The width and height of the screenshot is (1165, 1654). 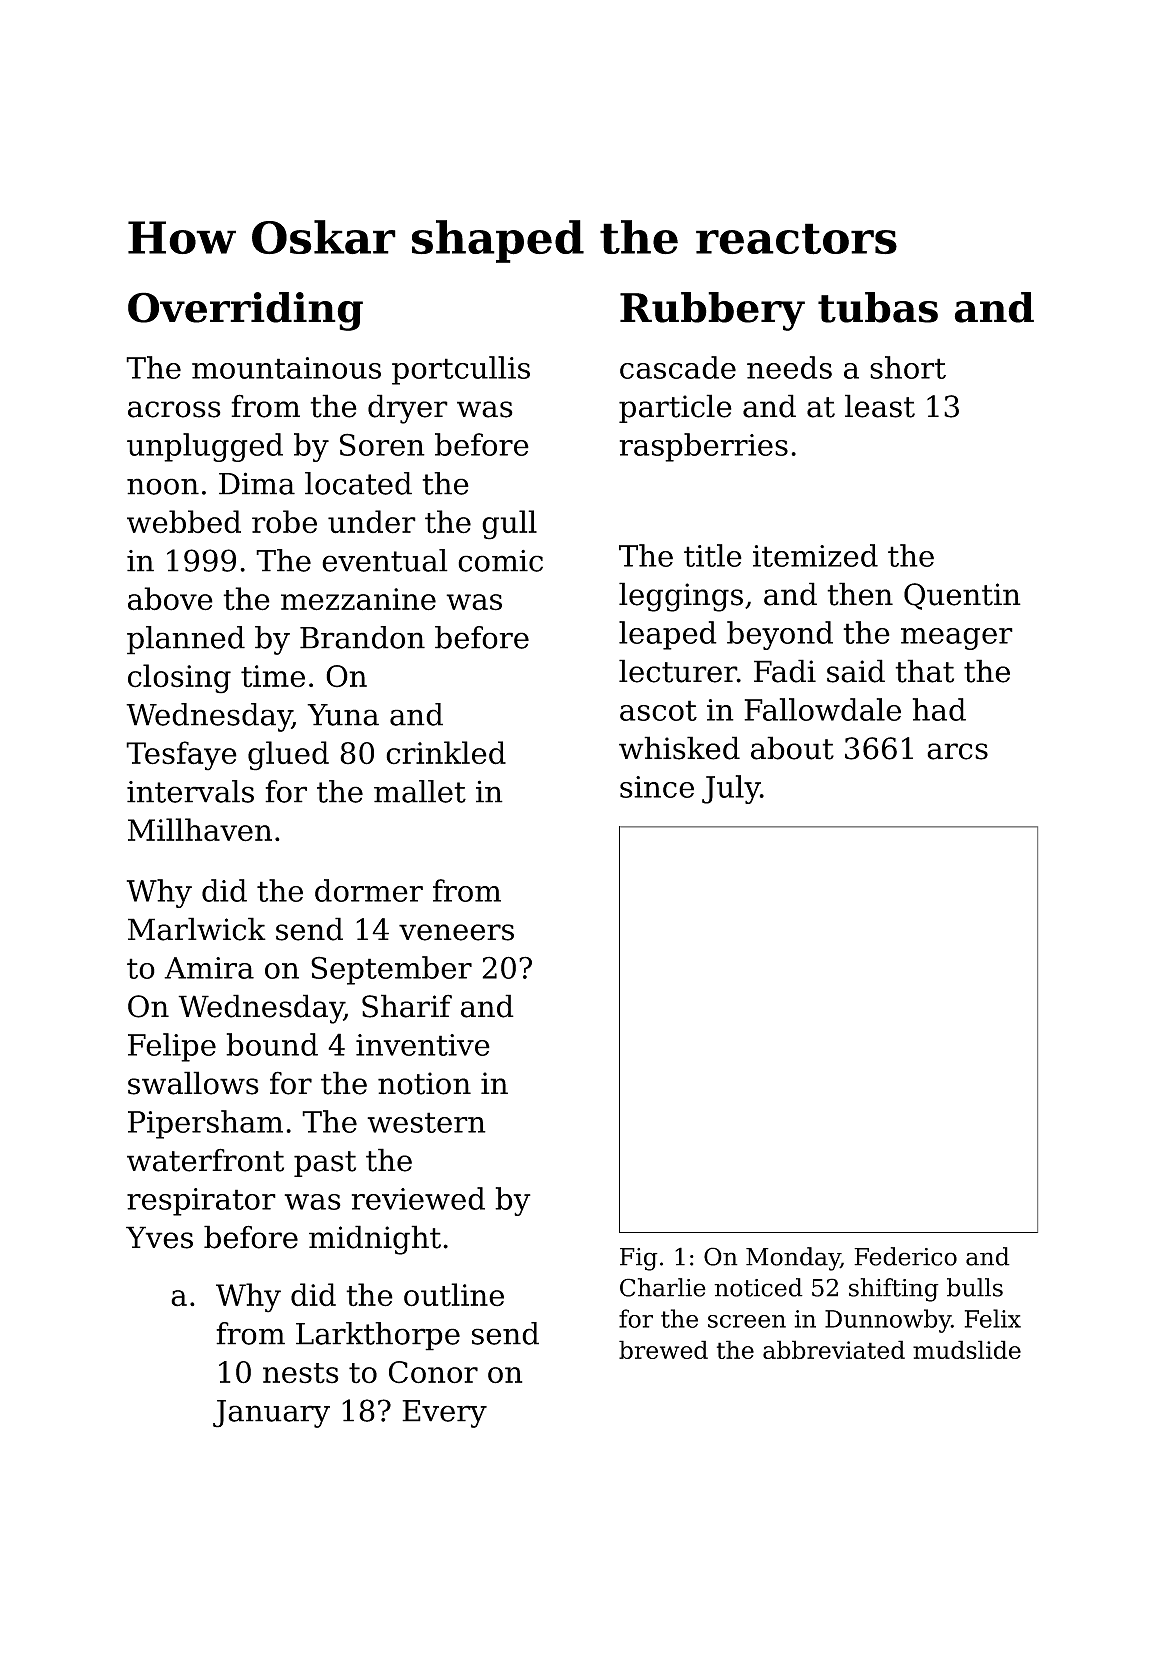 What do you see at coordinates (878, 307) in the screenshot?
I see `tubas` at bounding box center [878, 307].
